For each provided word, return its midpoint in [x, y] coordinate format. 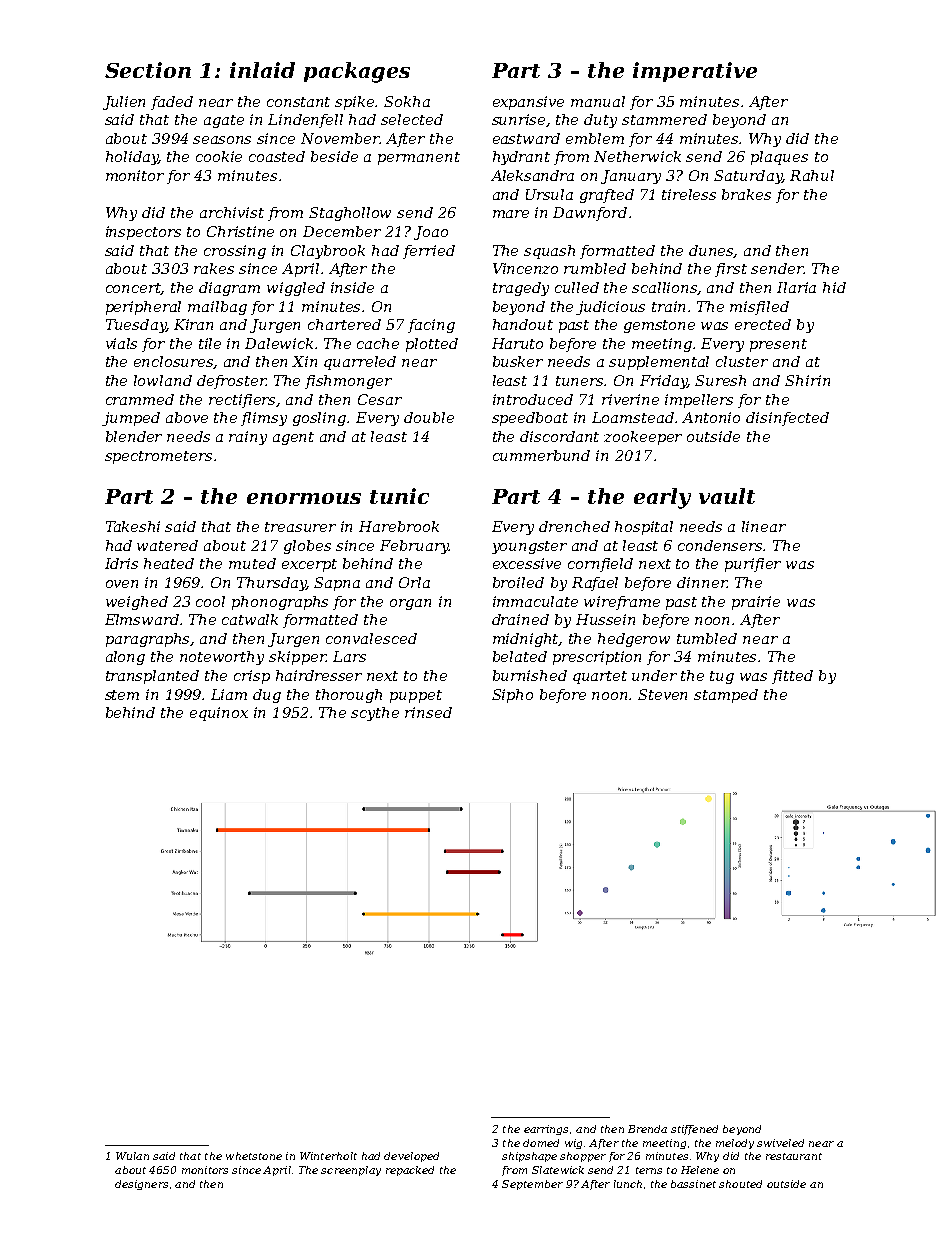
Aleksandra [532, 175]
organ [410, 604]
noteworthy [222, 658]
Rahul [812, 175]
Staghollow [350, 214]
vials [121, 343]
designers [141, 1185]
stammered [664, 119]
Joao [431, 233]
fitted [792, 677]
